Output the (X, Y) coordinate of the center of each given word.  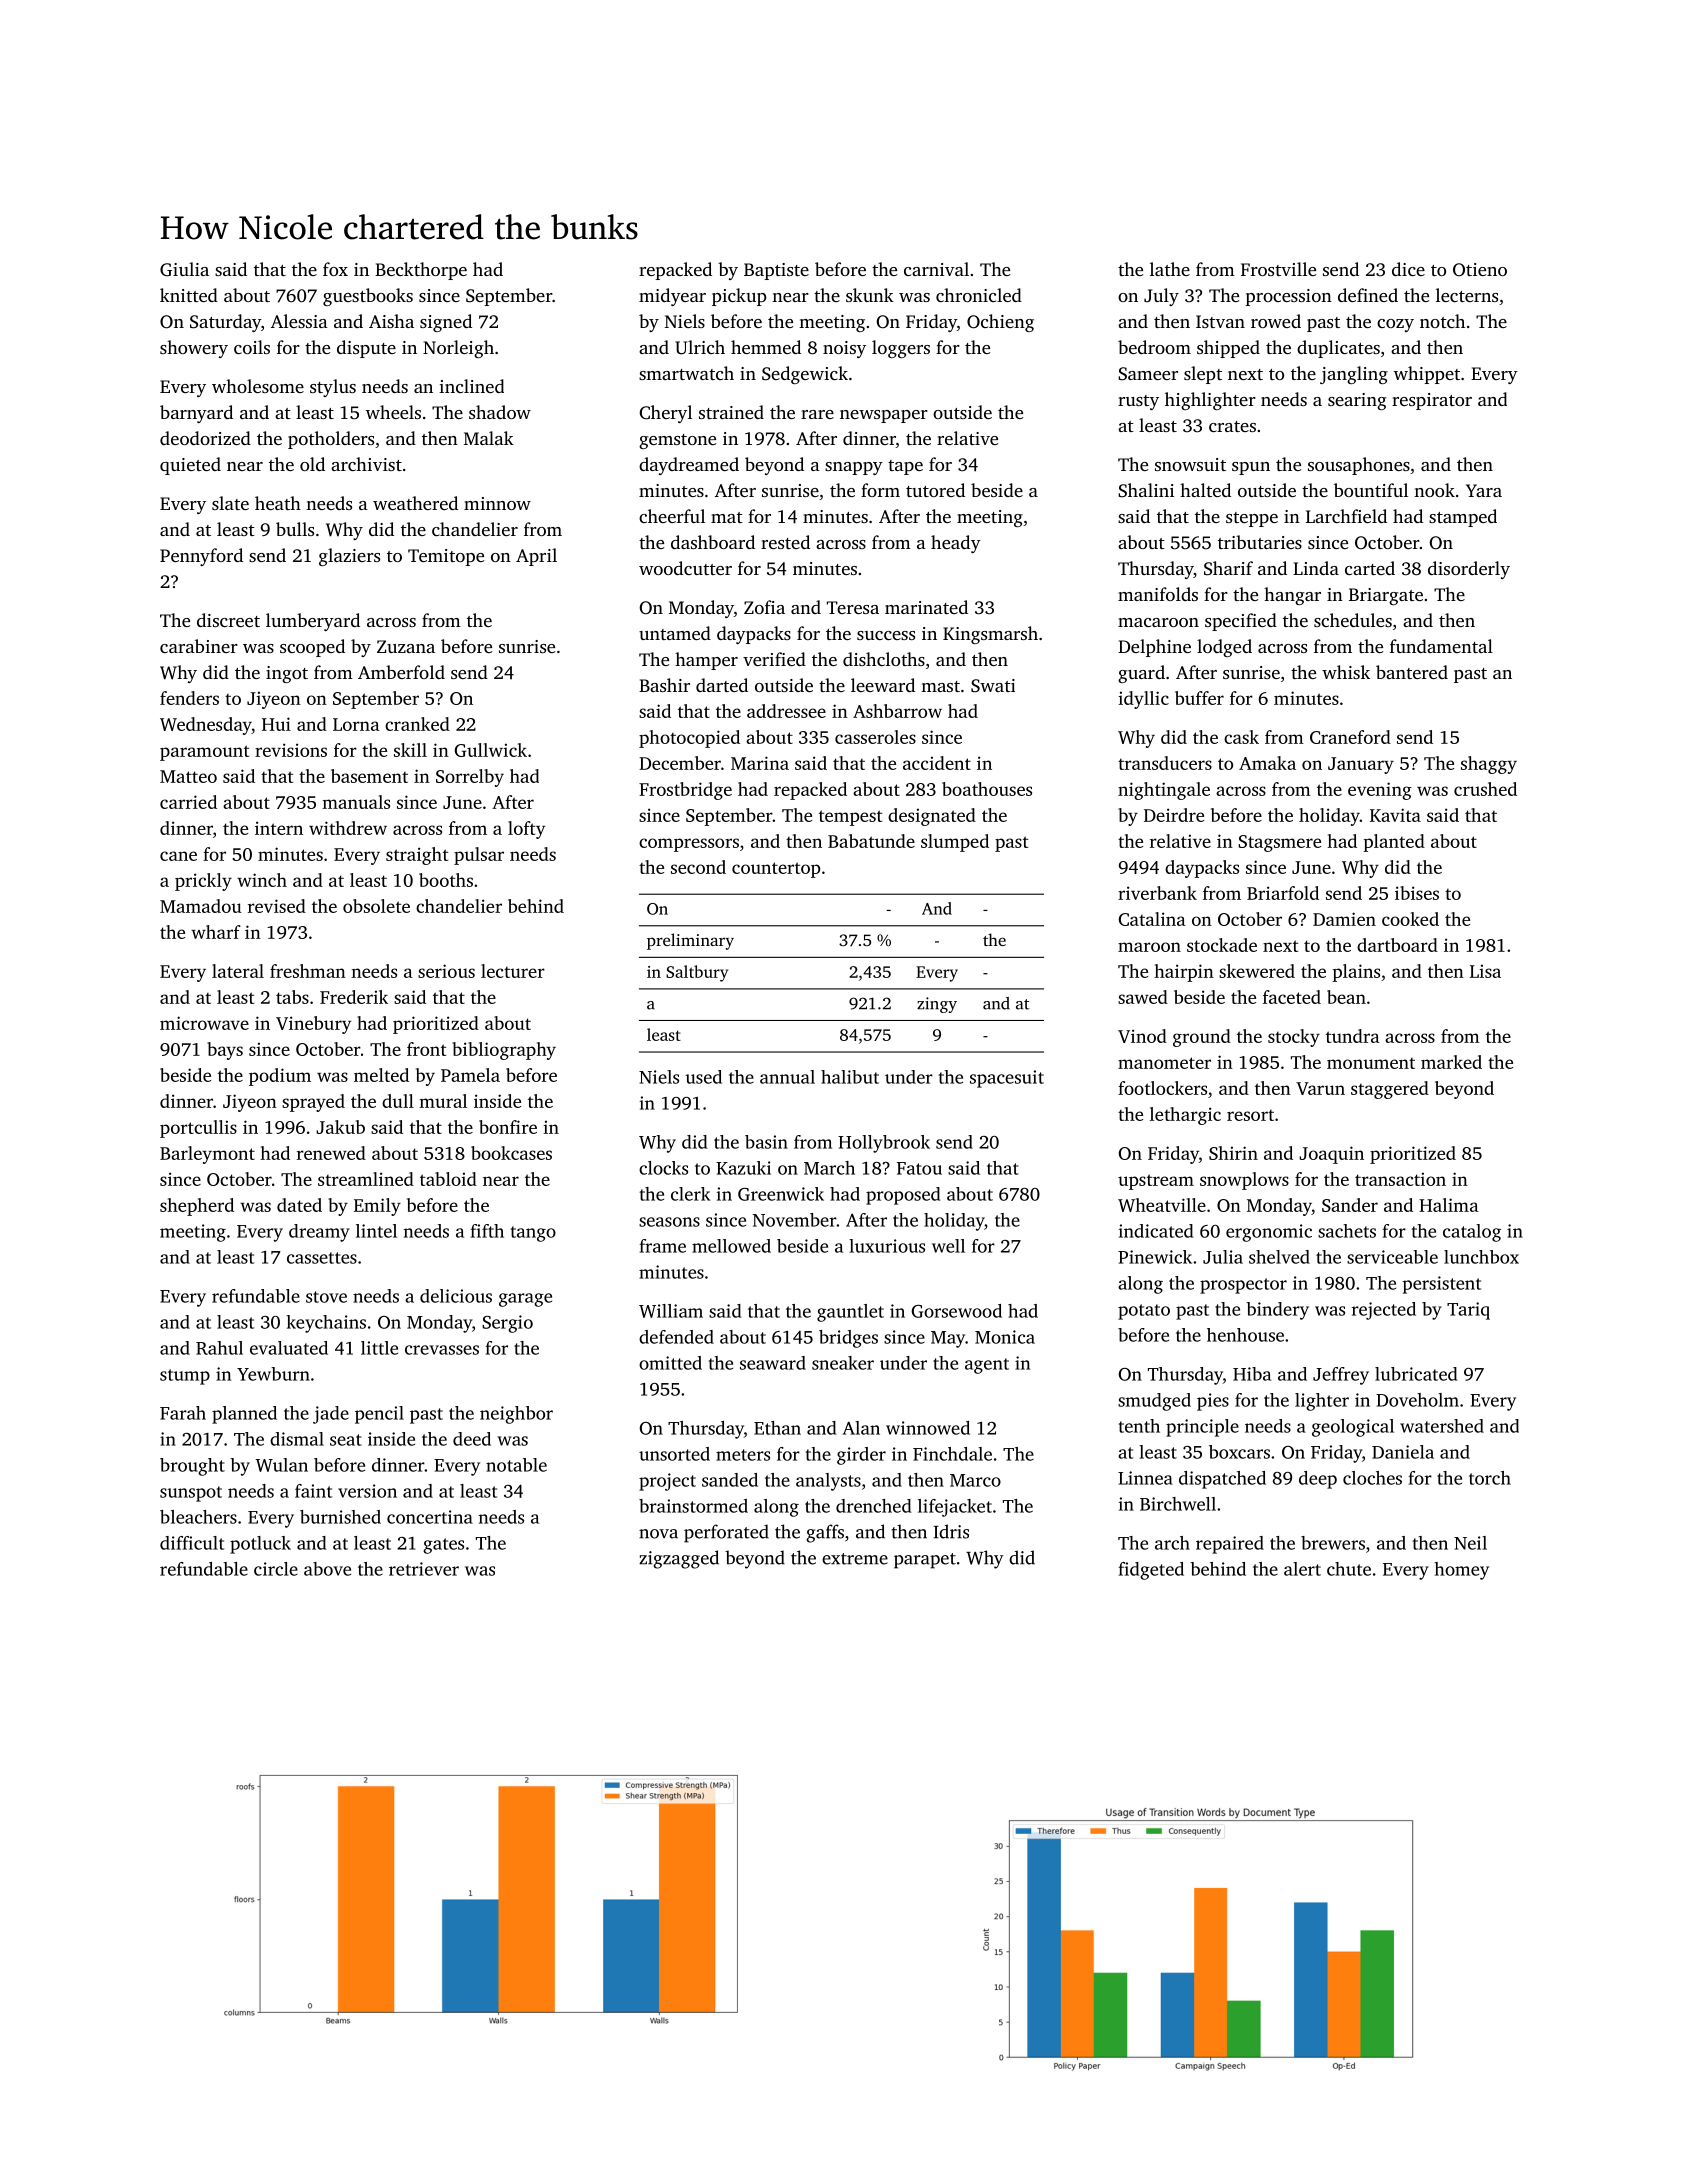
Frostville (1278, 269)
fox (335, 269)
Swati (993, 686)
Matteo (188, 776)
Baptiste (776, 271)
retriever (424, 1569)
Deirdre (1174, 815)
